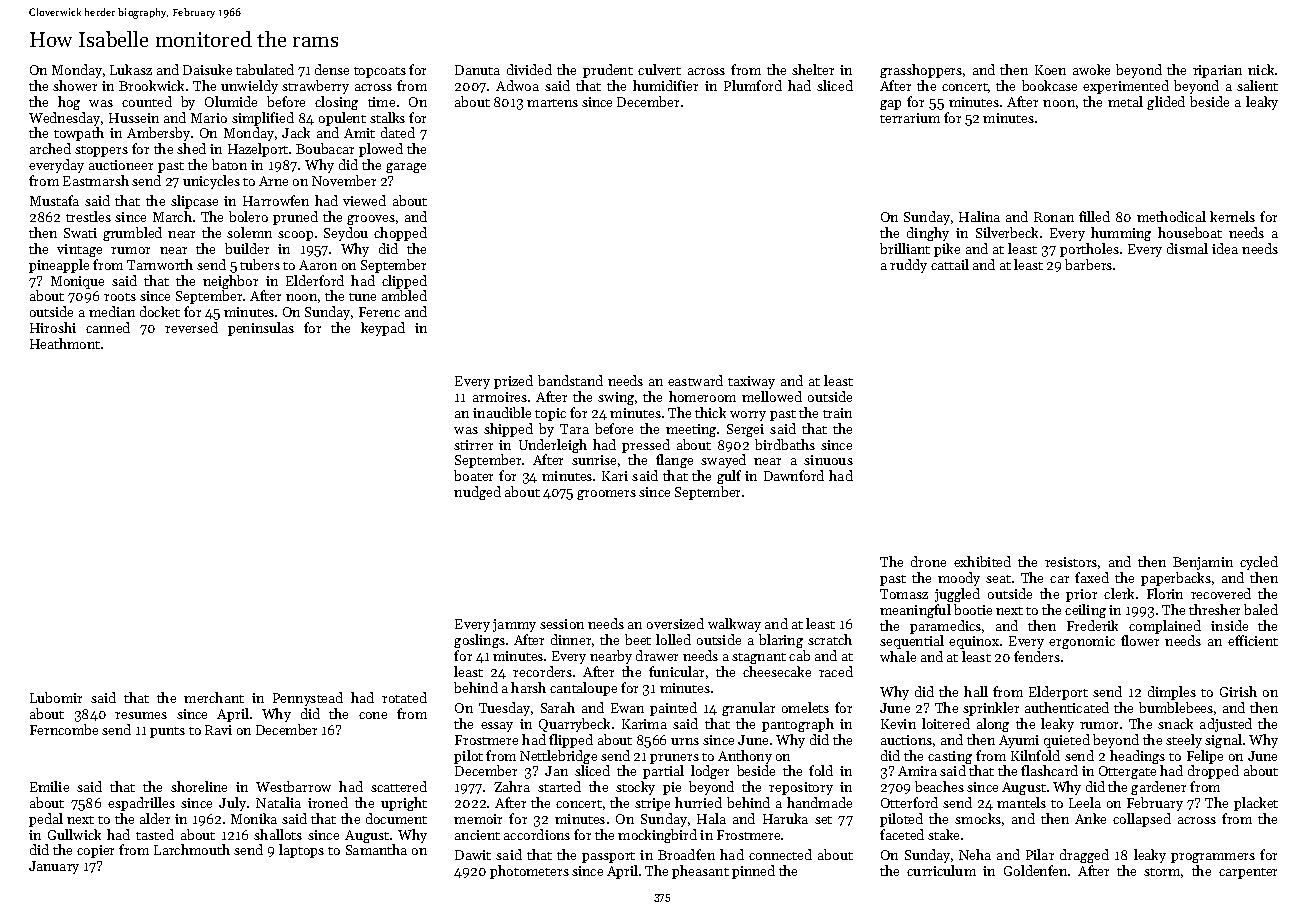 Image resolution: width=1308 pixels, height=924 pixels. What do you see at coordinates (528, 687) in the screenshot?
I see `harsh` at bounding box center [528, 687].
